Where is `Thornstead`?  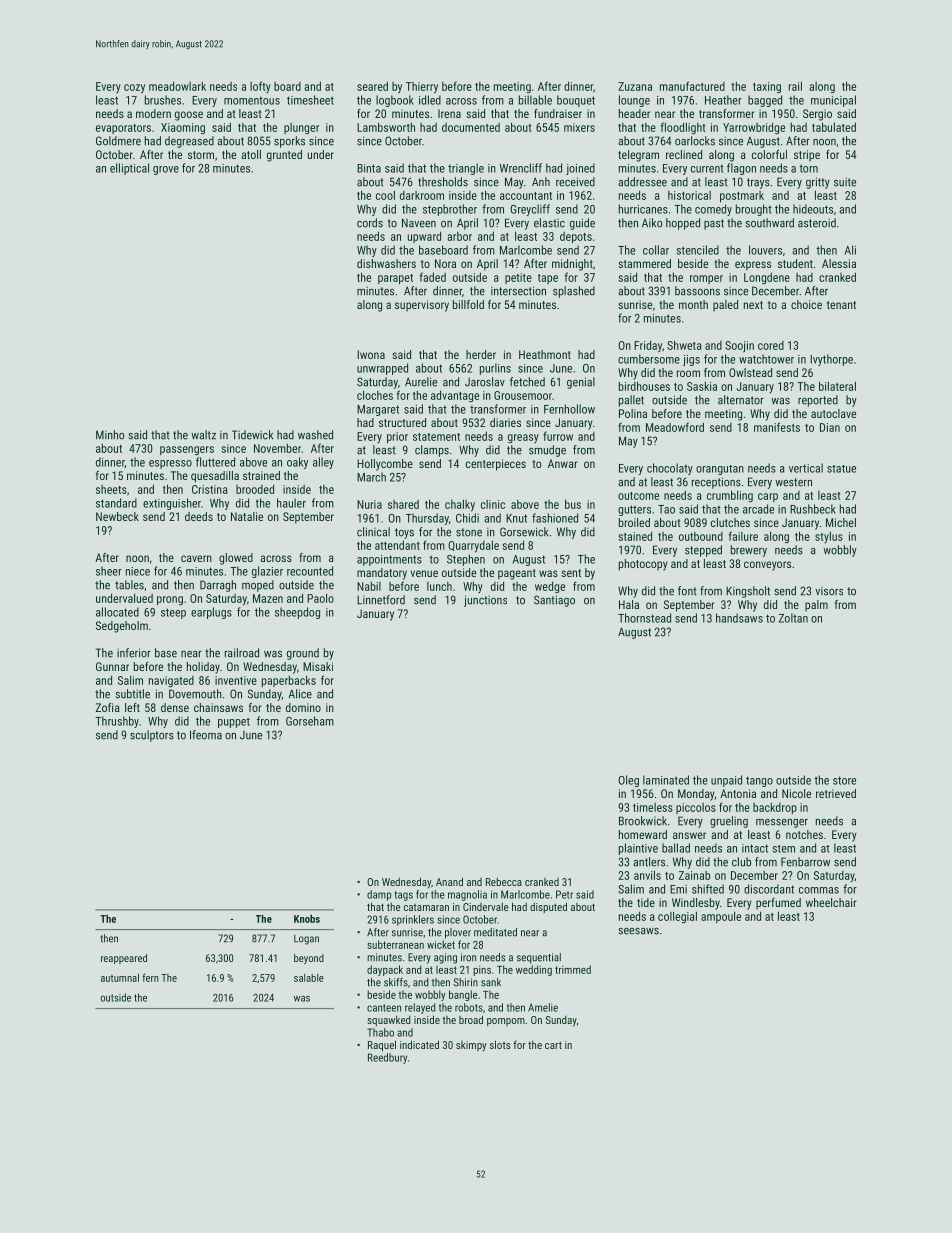
Thornstead is located at coordinates (644, 618).
